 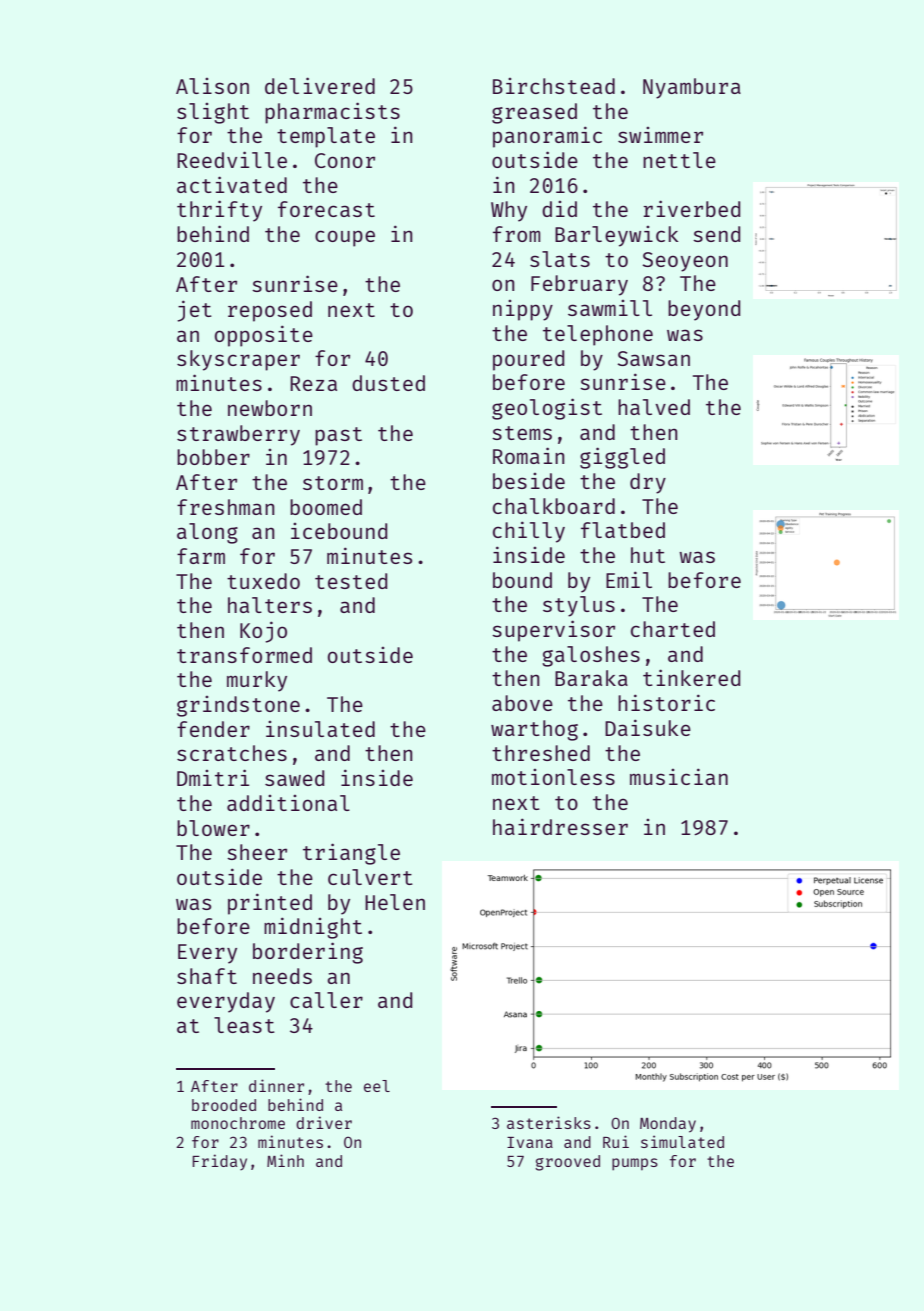 What do you see at coordinates (547, 409) in the document?
I see `geologist` at bounding box center [547, 409].
